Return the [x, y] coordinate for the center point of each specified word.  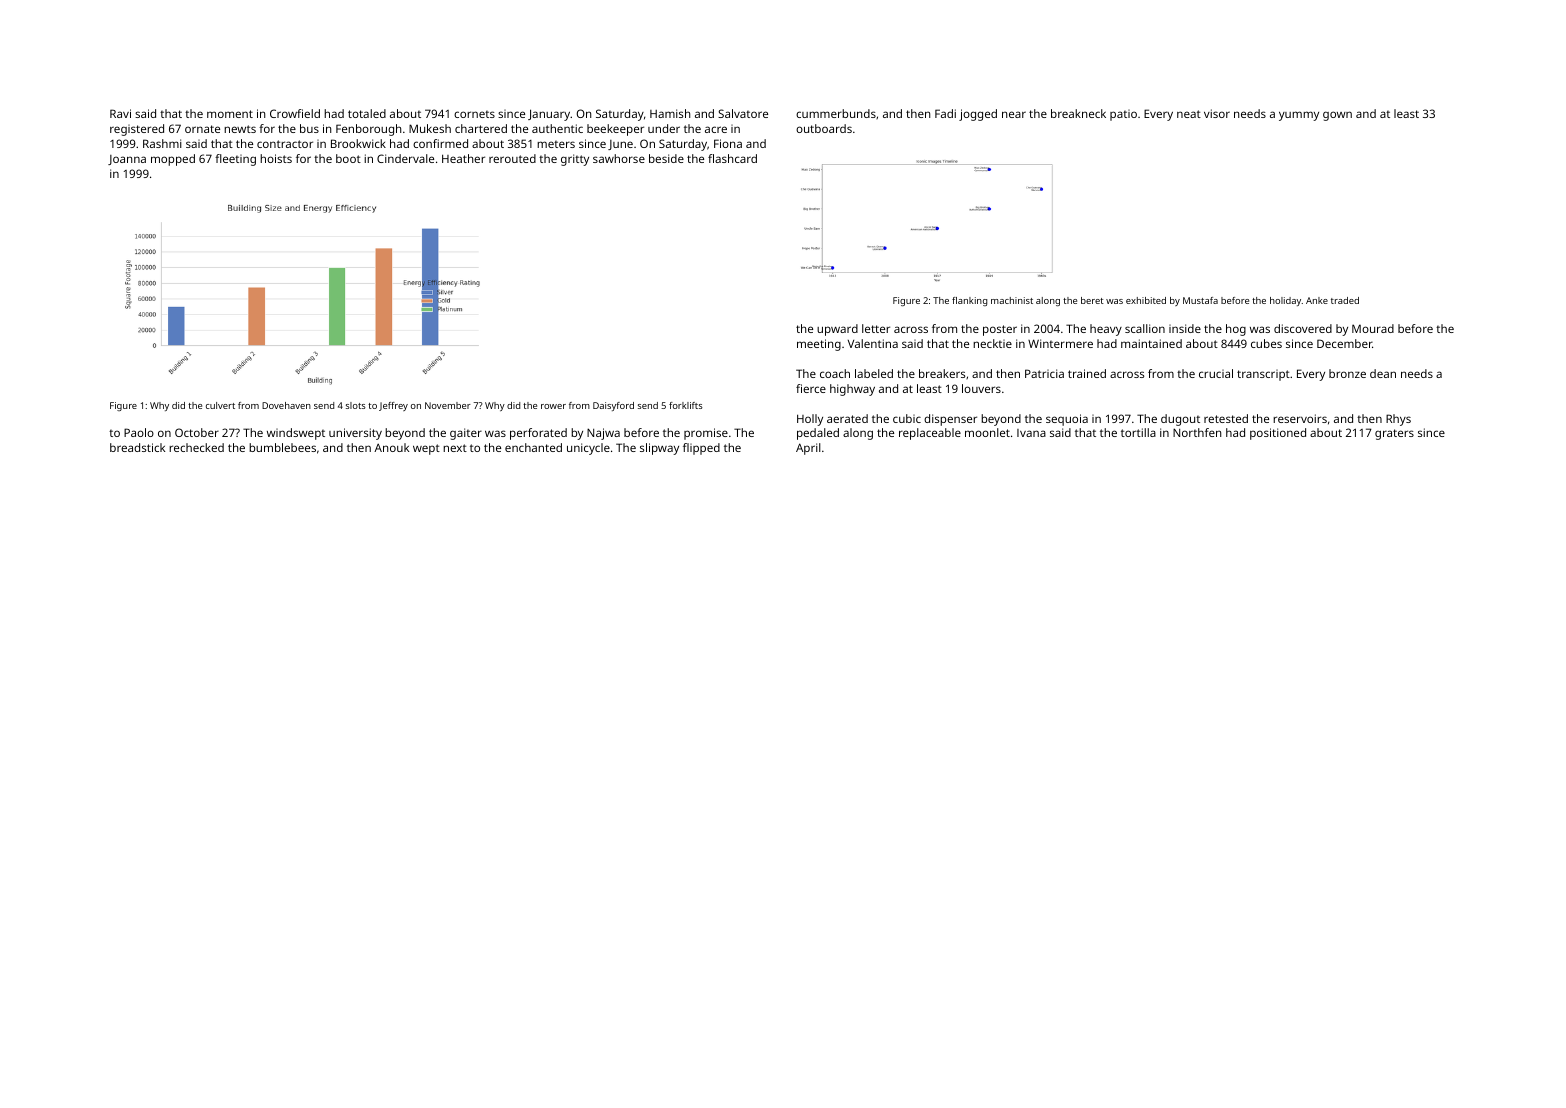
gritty [575, 160]
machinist [1012, 300]
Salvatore [743, 113]
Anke [1317, 300]
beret [1092, 300]
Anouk [391, 447]
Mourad [1373, 328]
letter [876, 328]
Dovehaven [286, 405]
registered [137, 130]
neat [1189, 114]
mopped [173, 160]
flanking [969, 301]
